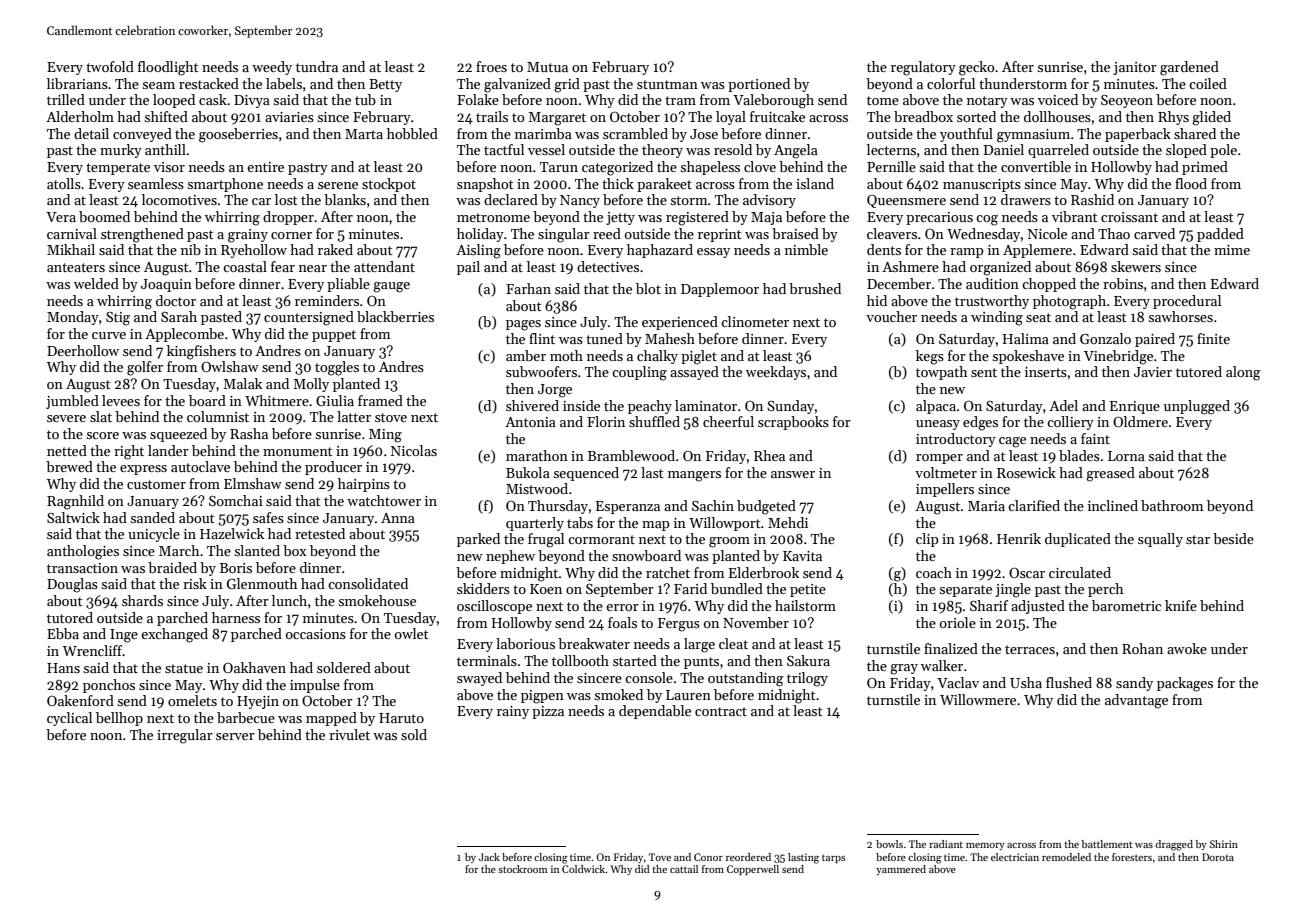 The height and width of the image is (924, 1308). Describe the element at coordinates (96, 283) in the image. I see `welded` at that location.
